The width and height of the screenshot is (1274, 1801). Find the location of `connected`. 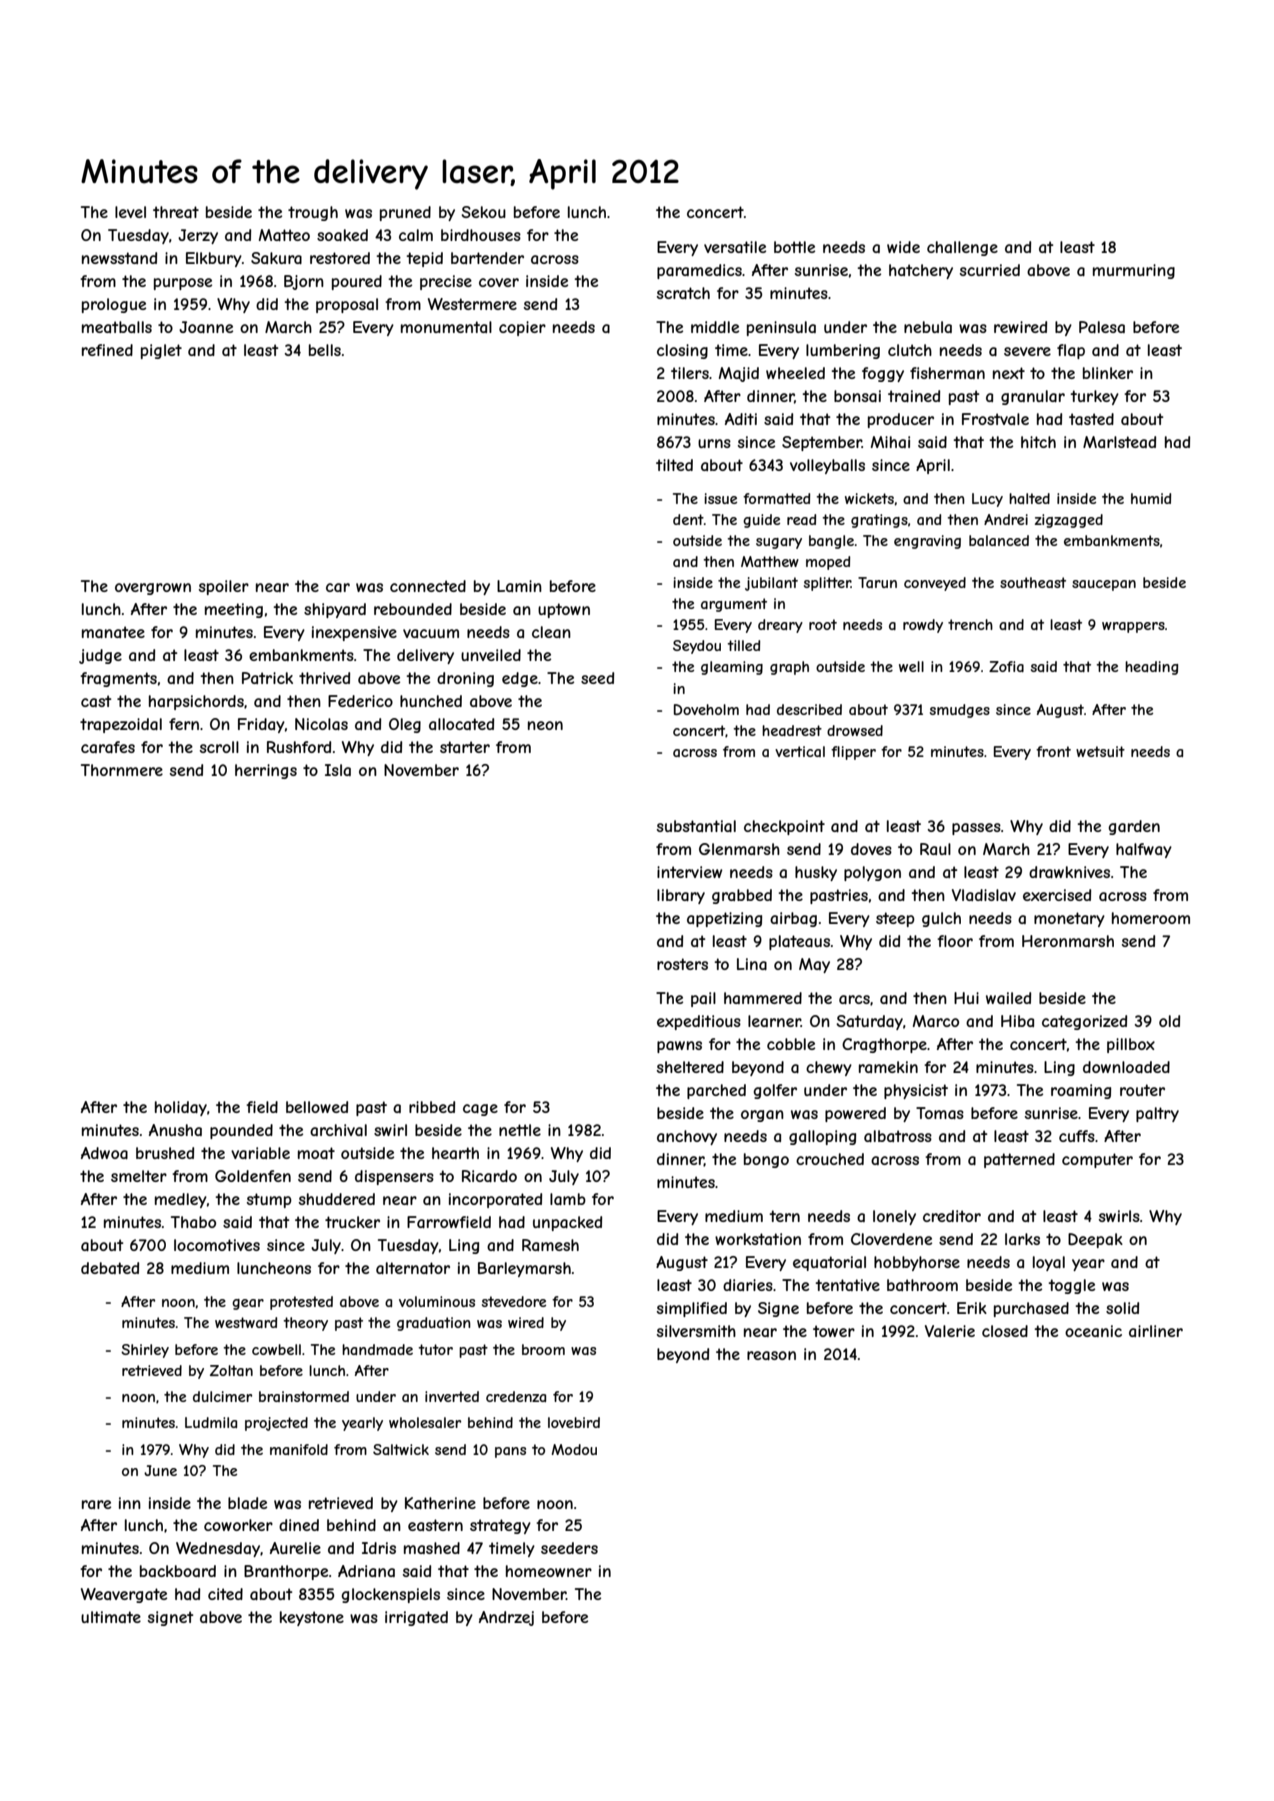

connected is located at coordinates (428, 586).
